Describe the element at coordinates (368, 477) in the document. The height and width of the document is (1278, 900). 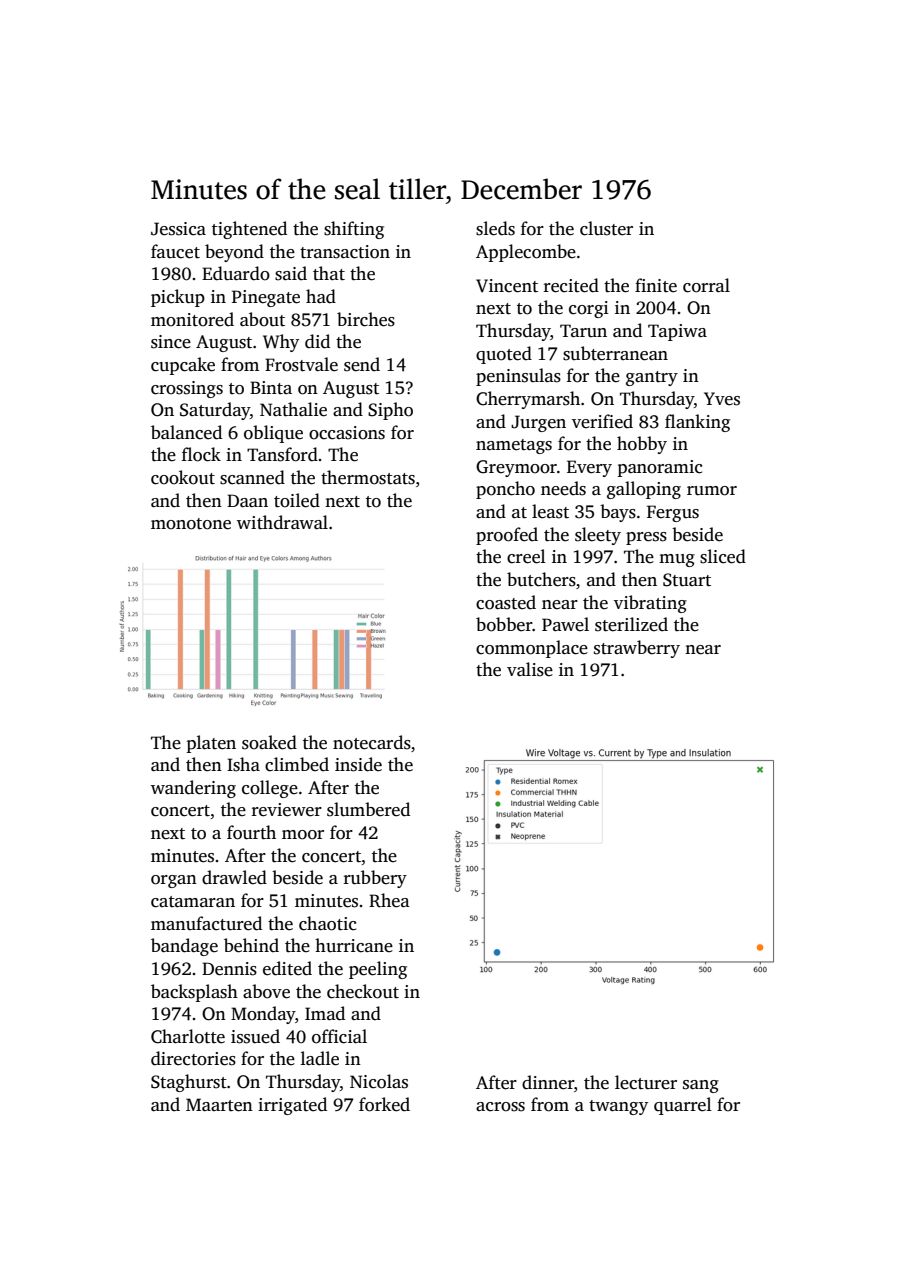
I see `thermostats` at that location.
